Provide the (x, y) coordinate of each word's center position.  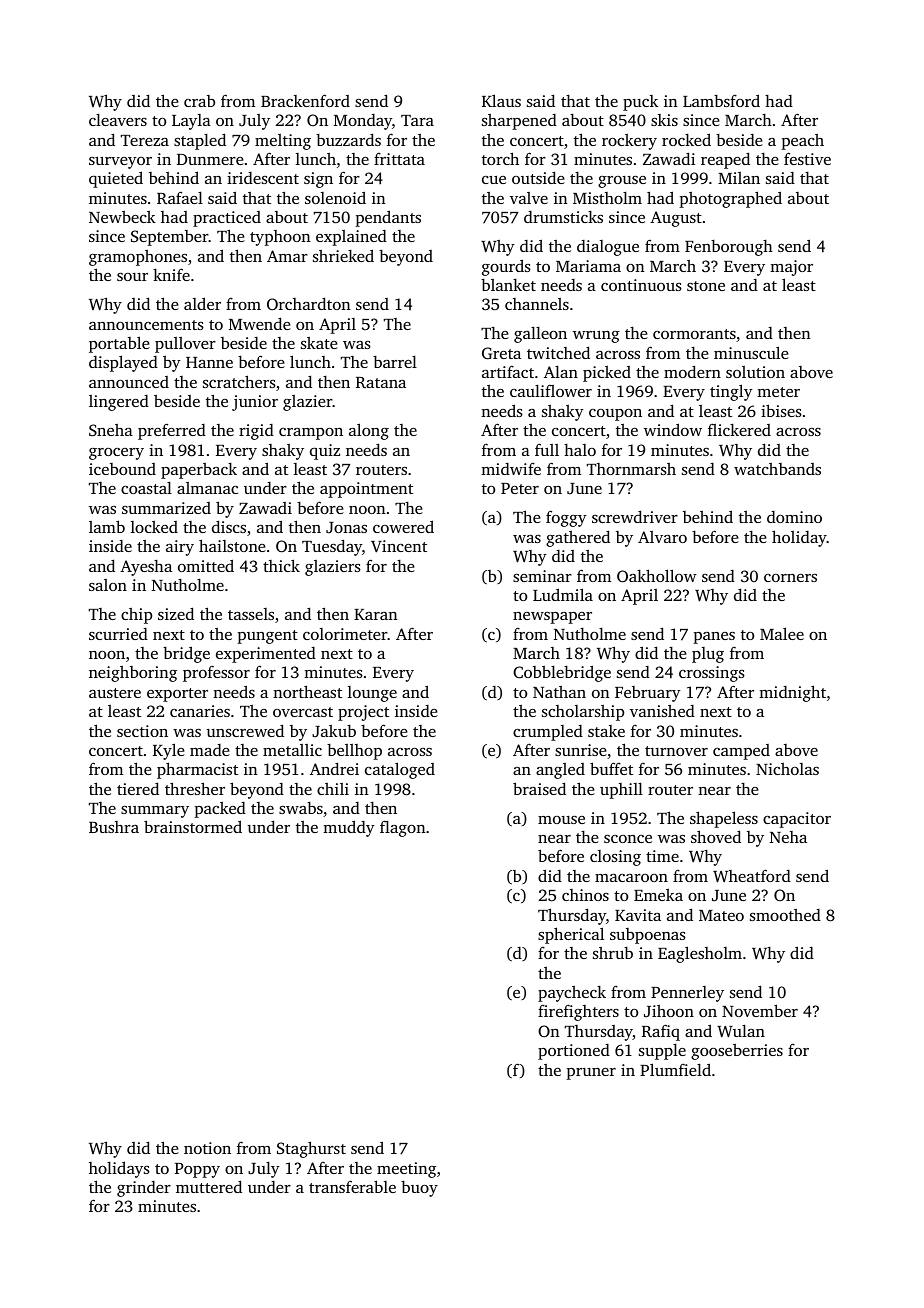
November (760, 1010)
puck (640, 103)
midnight (792, 693)
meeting (406, 1170)
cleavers (118, 119)
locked (154, 527)
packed (220, 810)
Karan (376, 614)
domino (794, 517)
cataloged (400, 770)
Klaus (501, 100)
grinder (144, 1189)
